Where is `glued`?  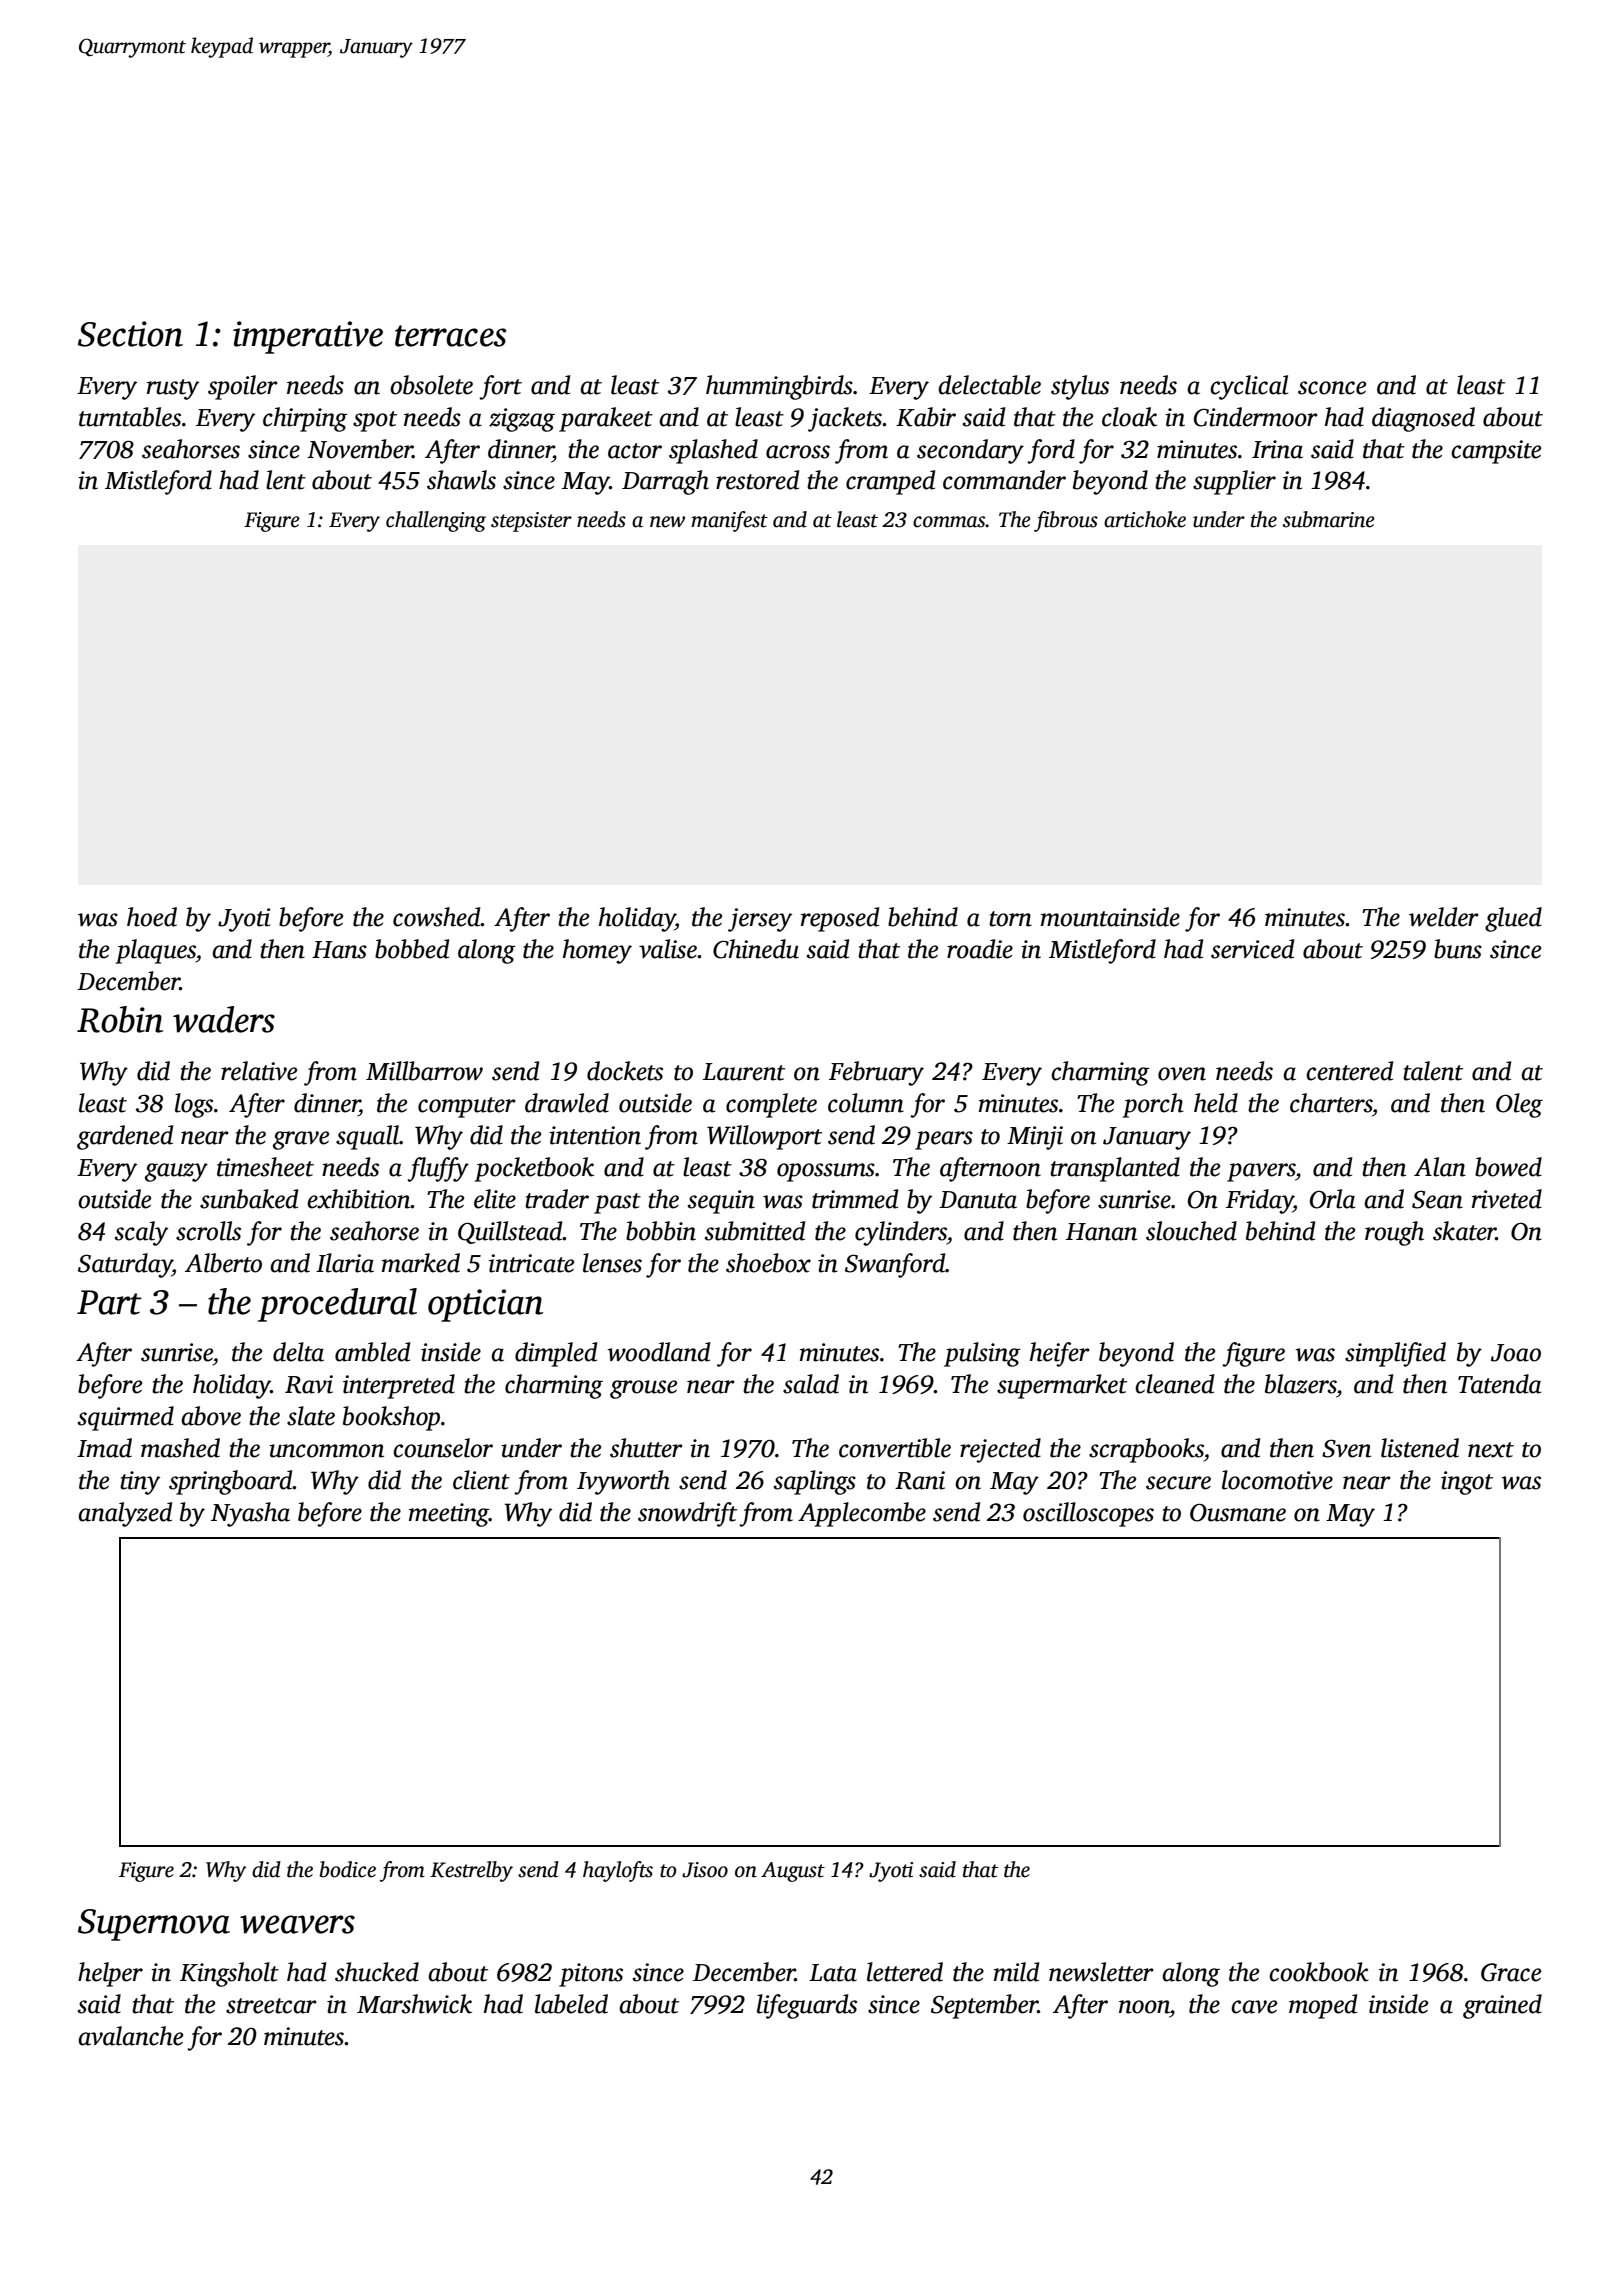 glued is located at coordinates (1513, 919).
